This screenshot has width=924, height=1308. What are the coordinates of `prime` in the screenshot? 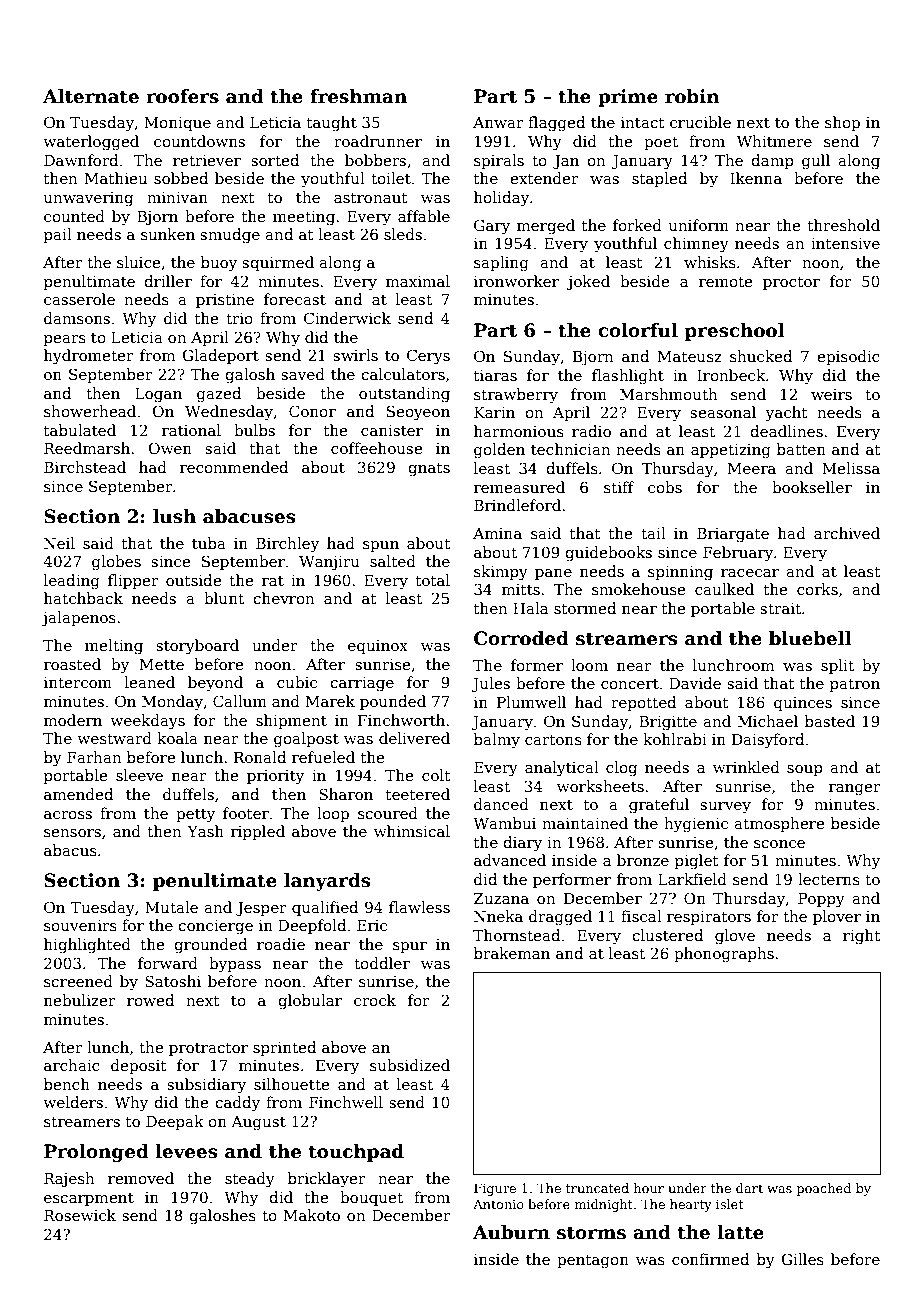 It's located at (628, 98).
